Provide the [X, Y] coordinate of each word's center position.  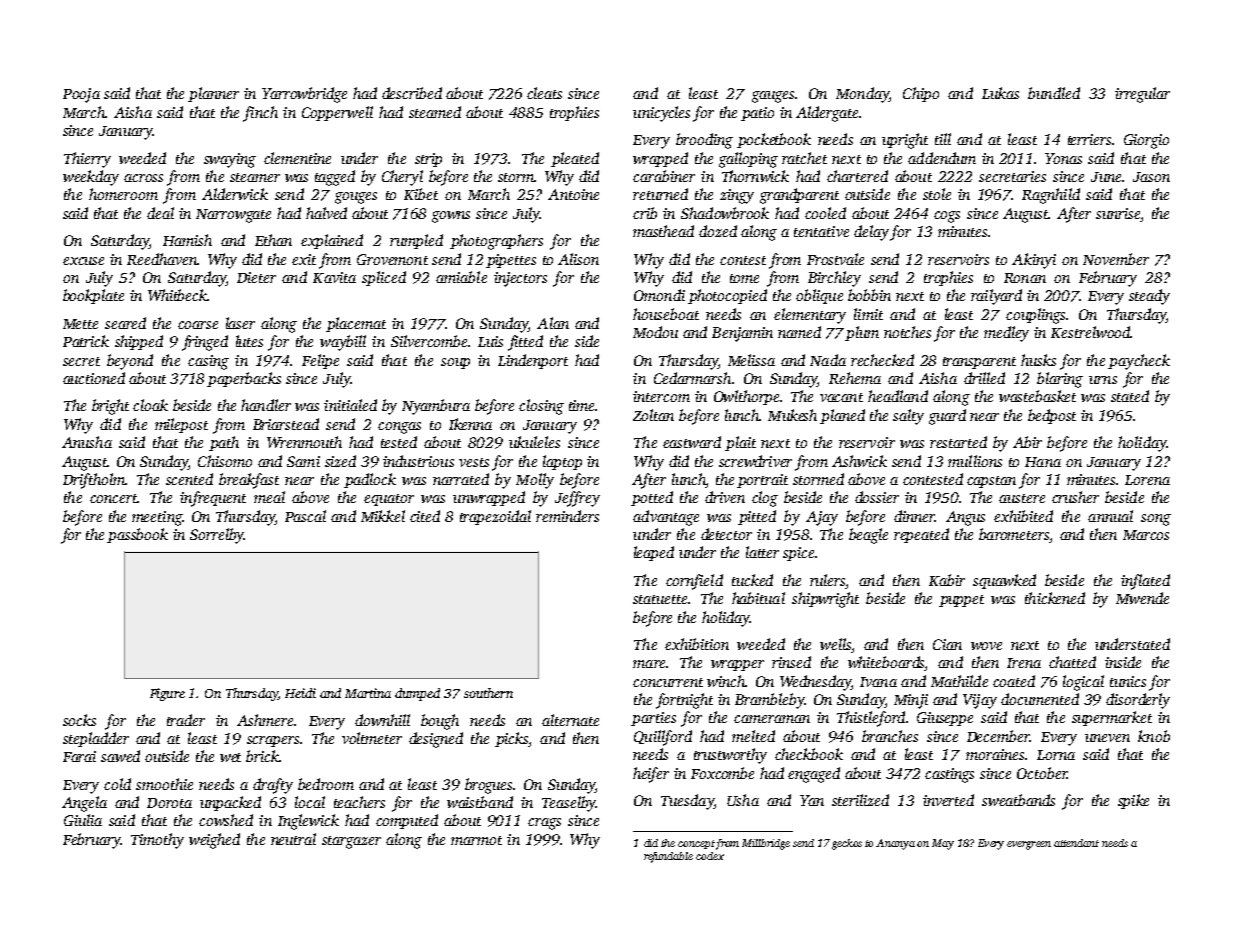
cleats [544, 93]
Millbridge [766, 844]
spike [1133, 801]
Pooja [81, 95]
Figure [167, 694]
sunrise [1118, 213]
